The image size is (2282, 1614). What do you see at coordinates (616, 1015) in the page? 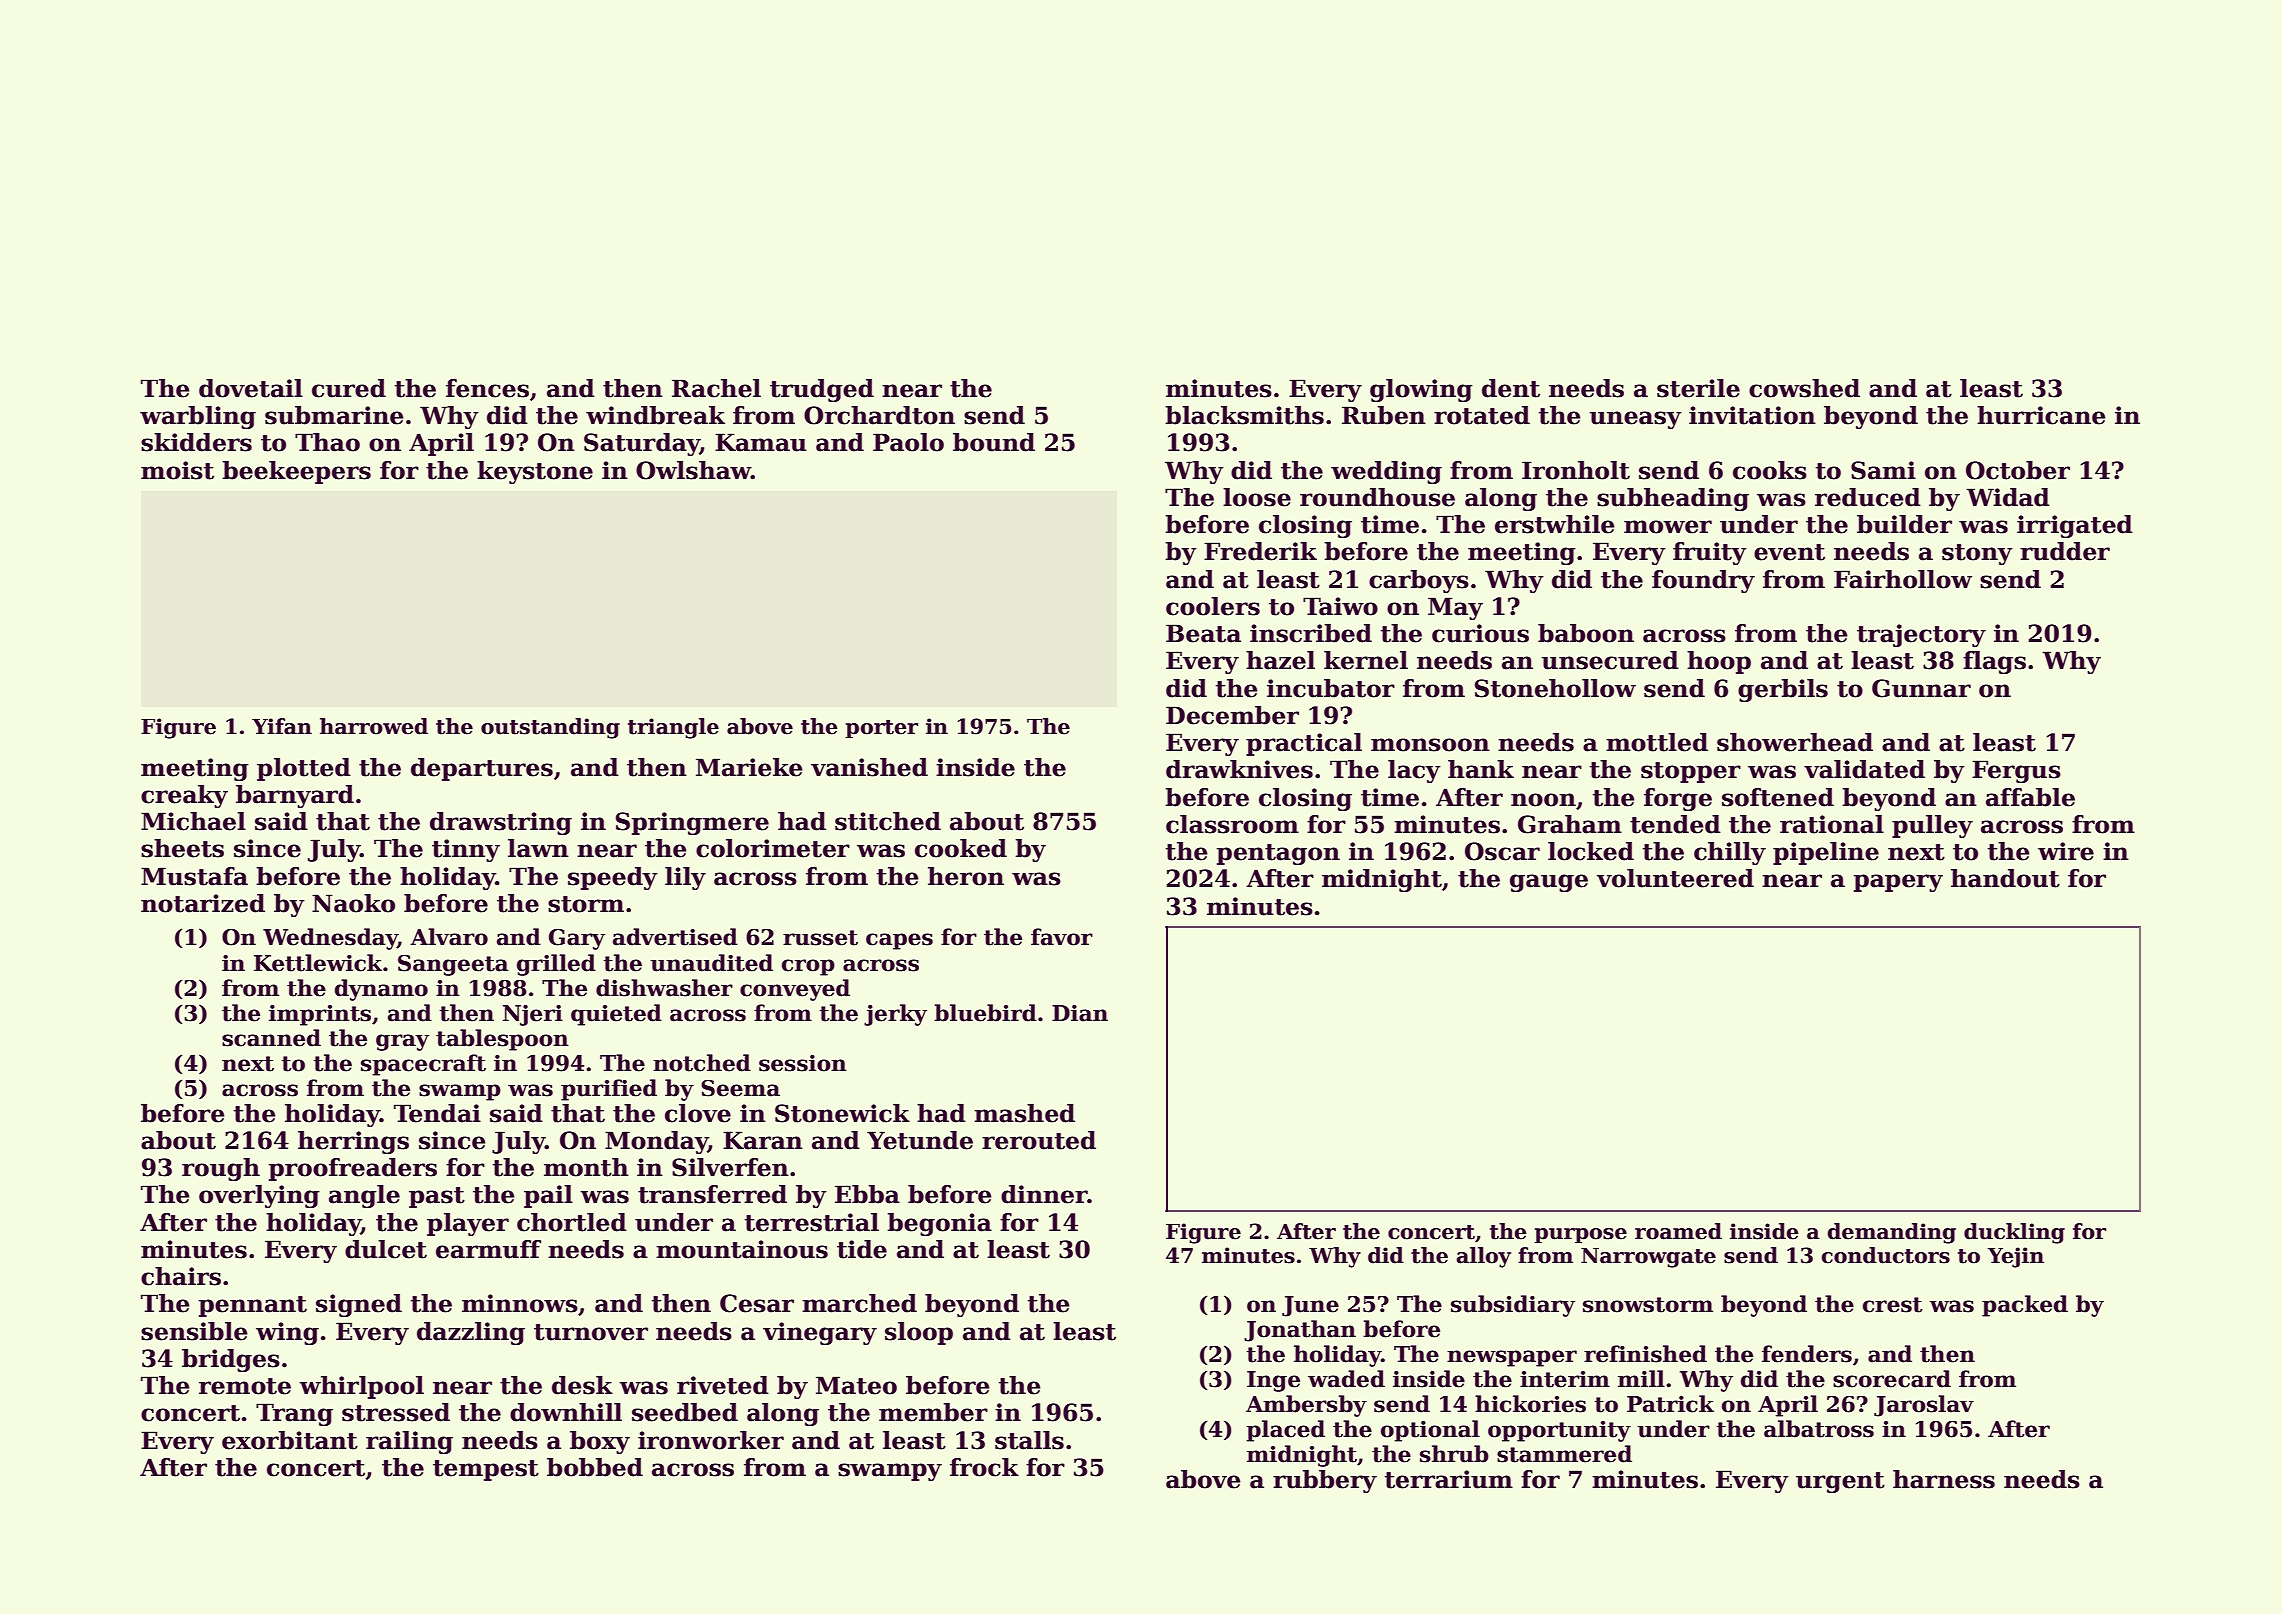
I see `quieted` at bounding box center [616, 1015].
